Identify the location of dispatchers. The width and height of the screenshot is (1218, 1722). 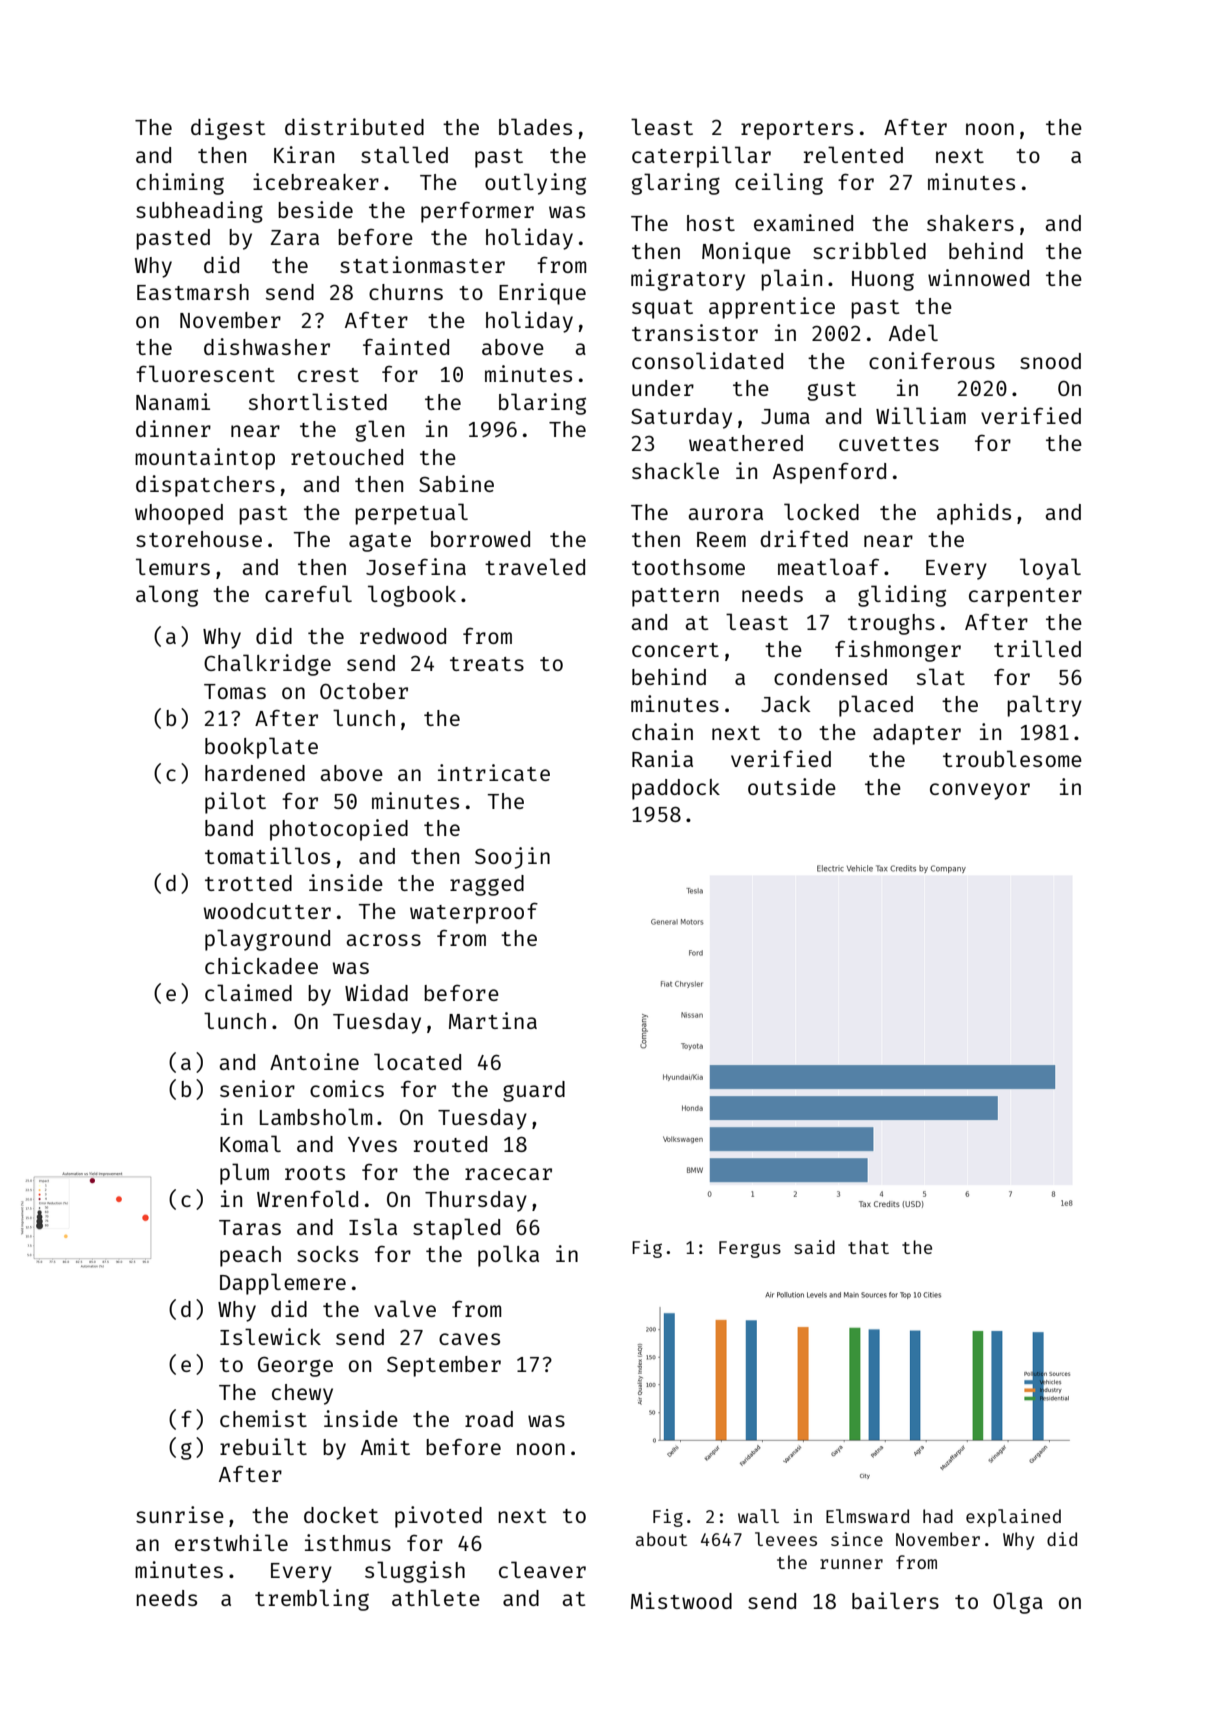
(205, 486).
